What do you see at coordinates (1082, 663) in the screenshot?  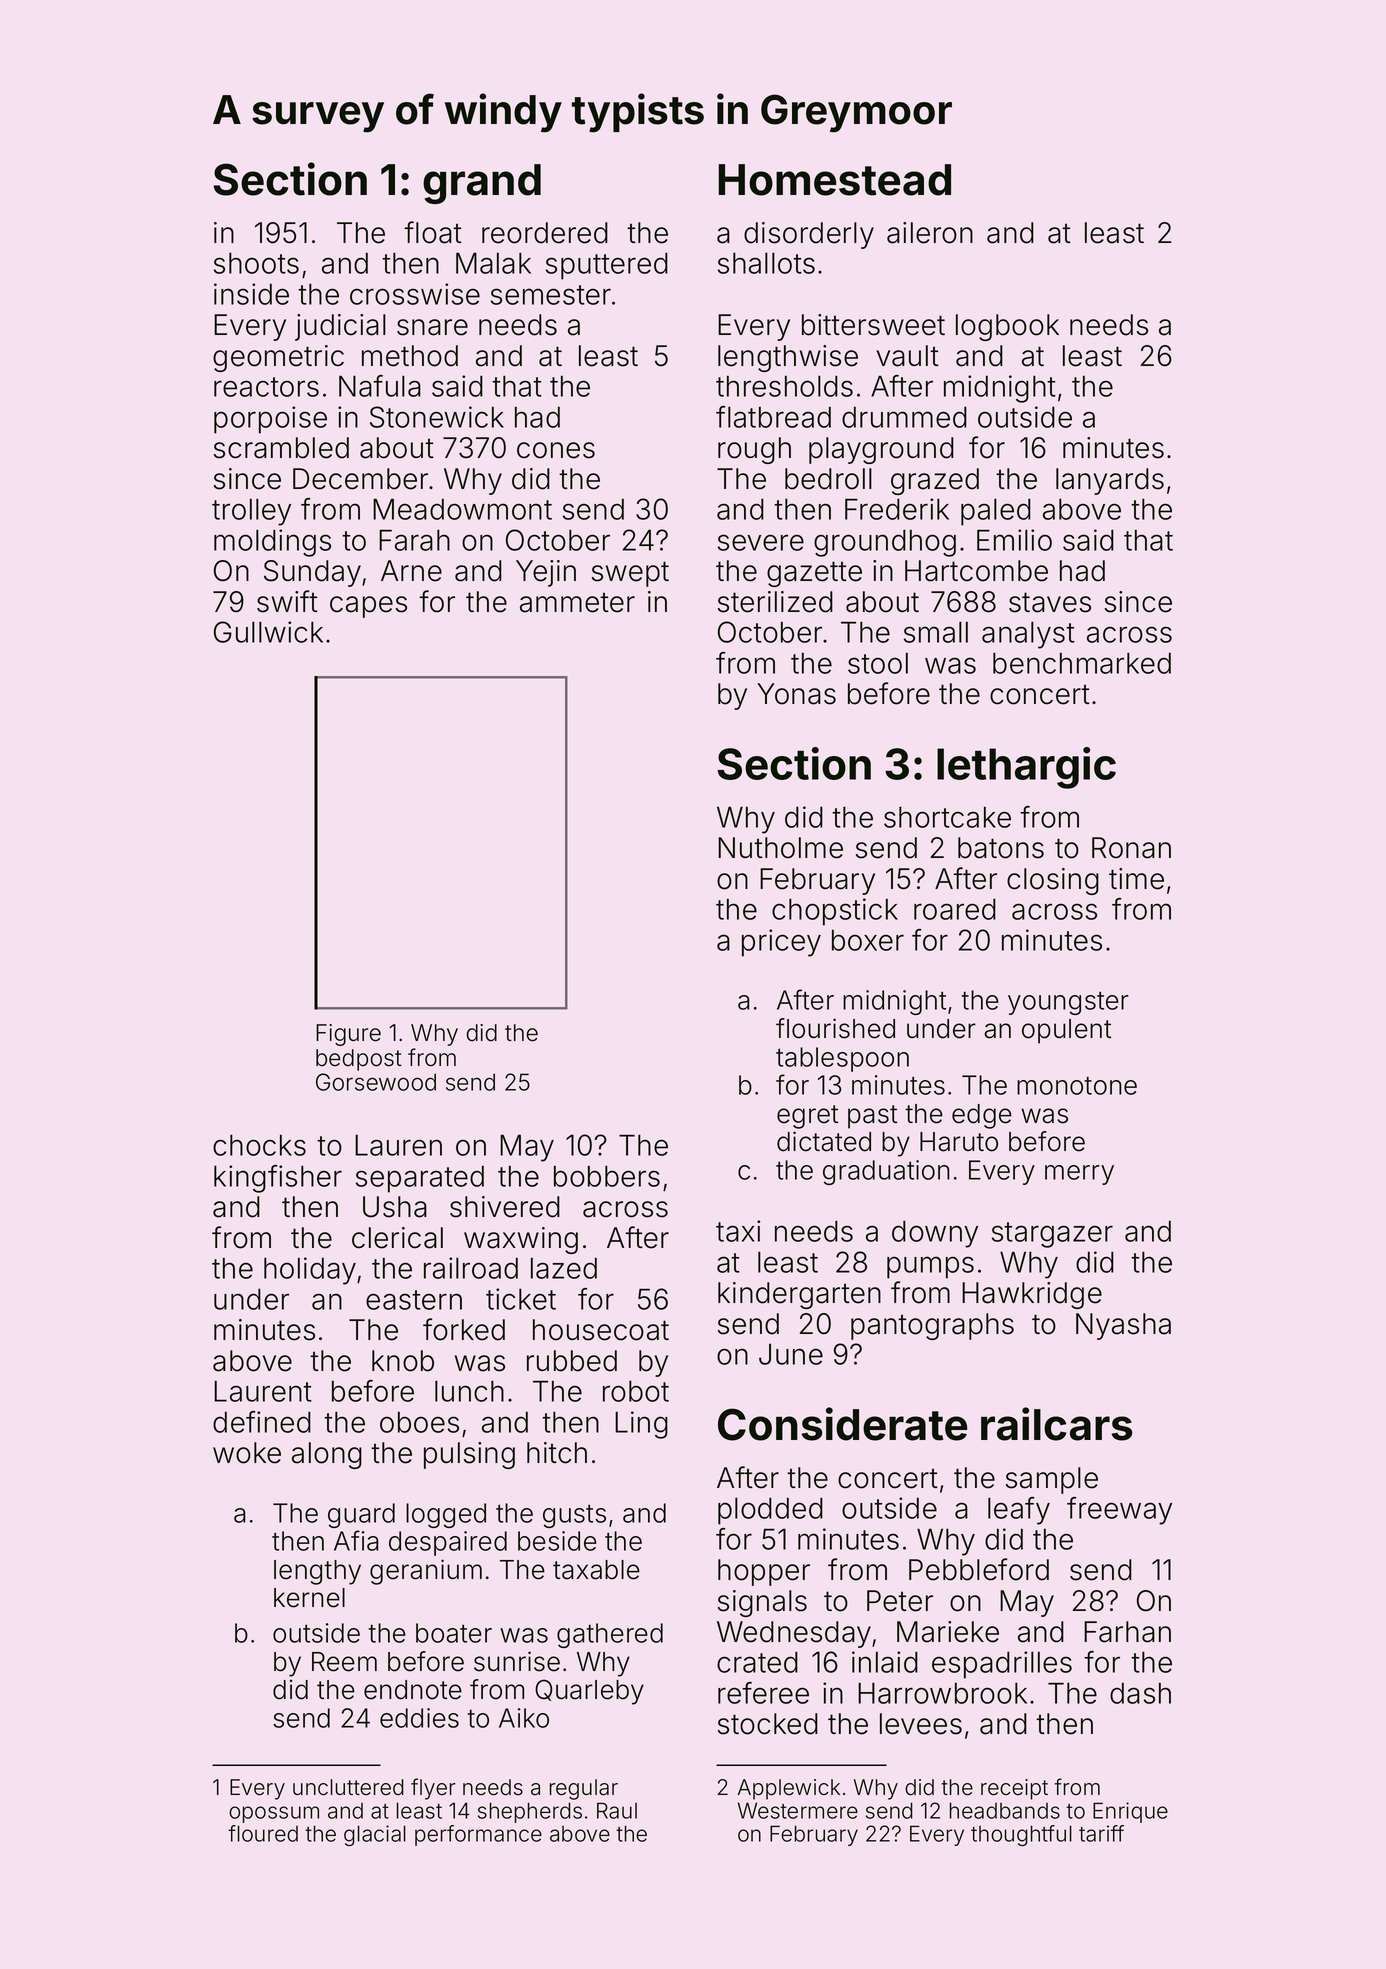 I see `benchmarked` at bounding box center [1082, 663].
